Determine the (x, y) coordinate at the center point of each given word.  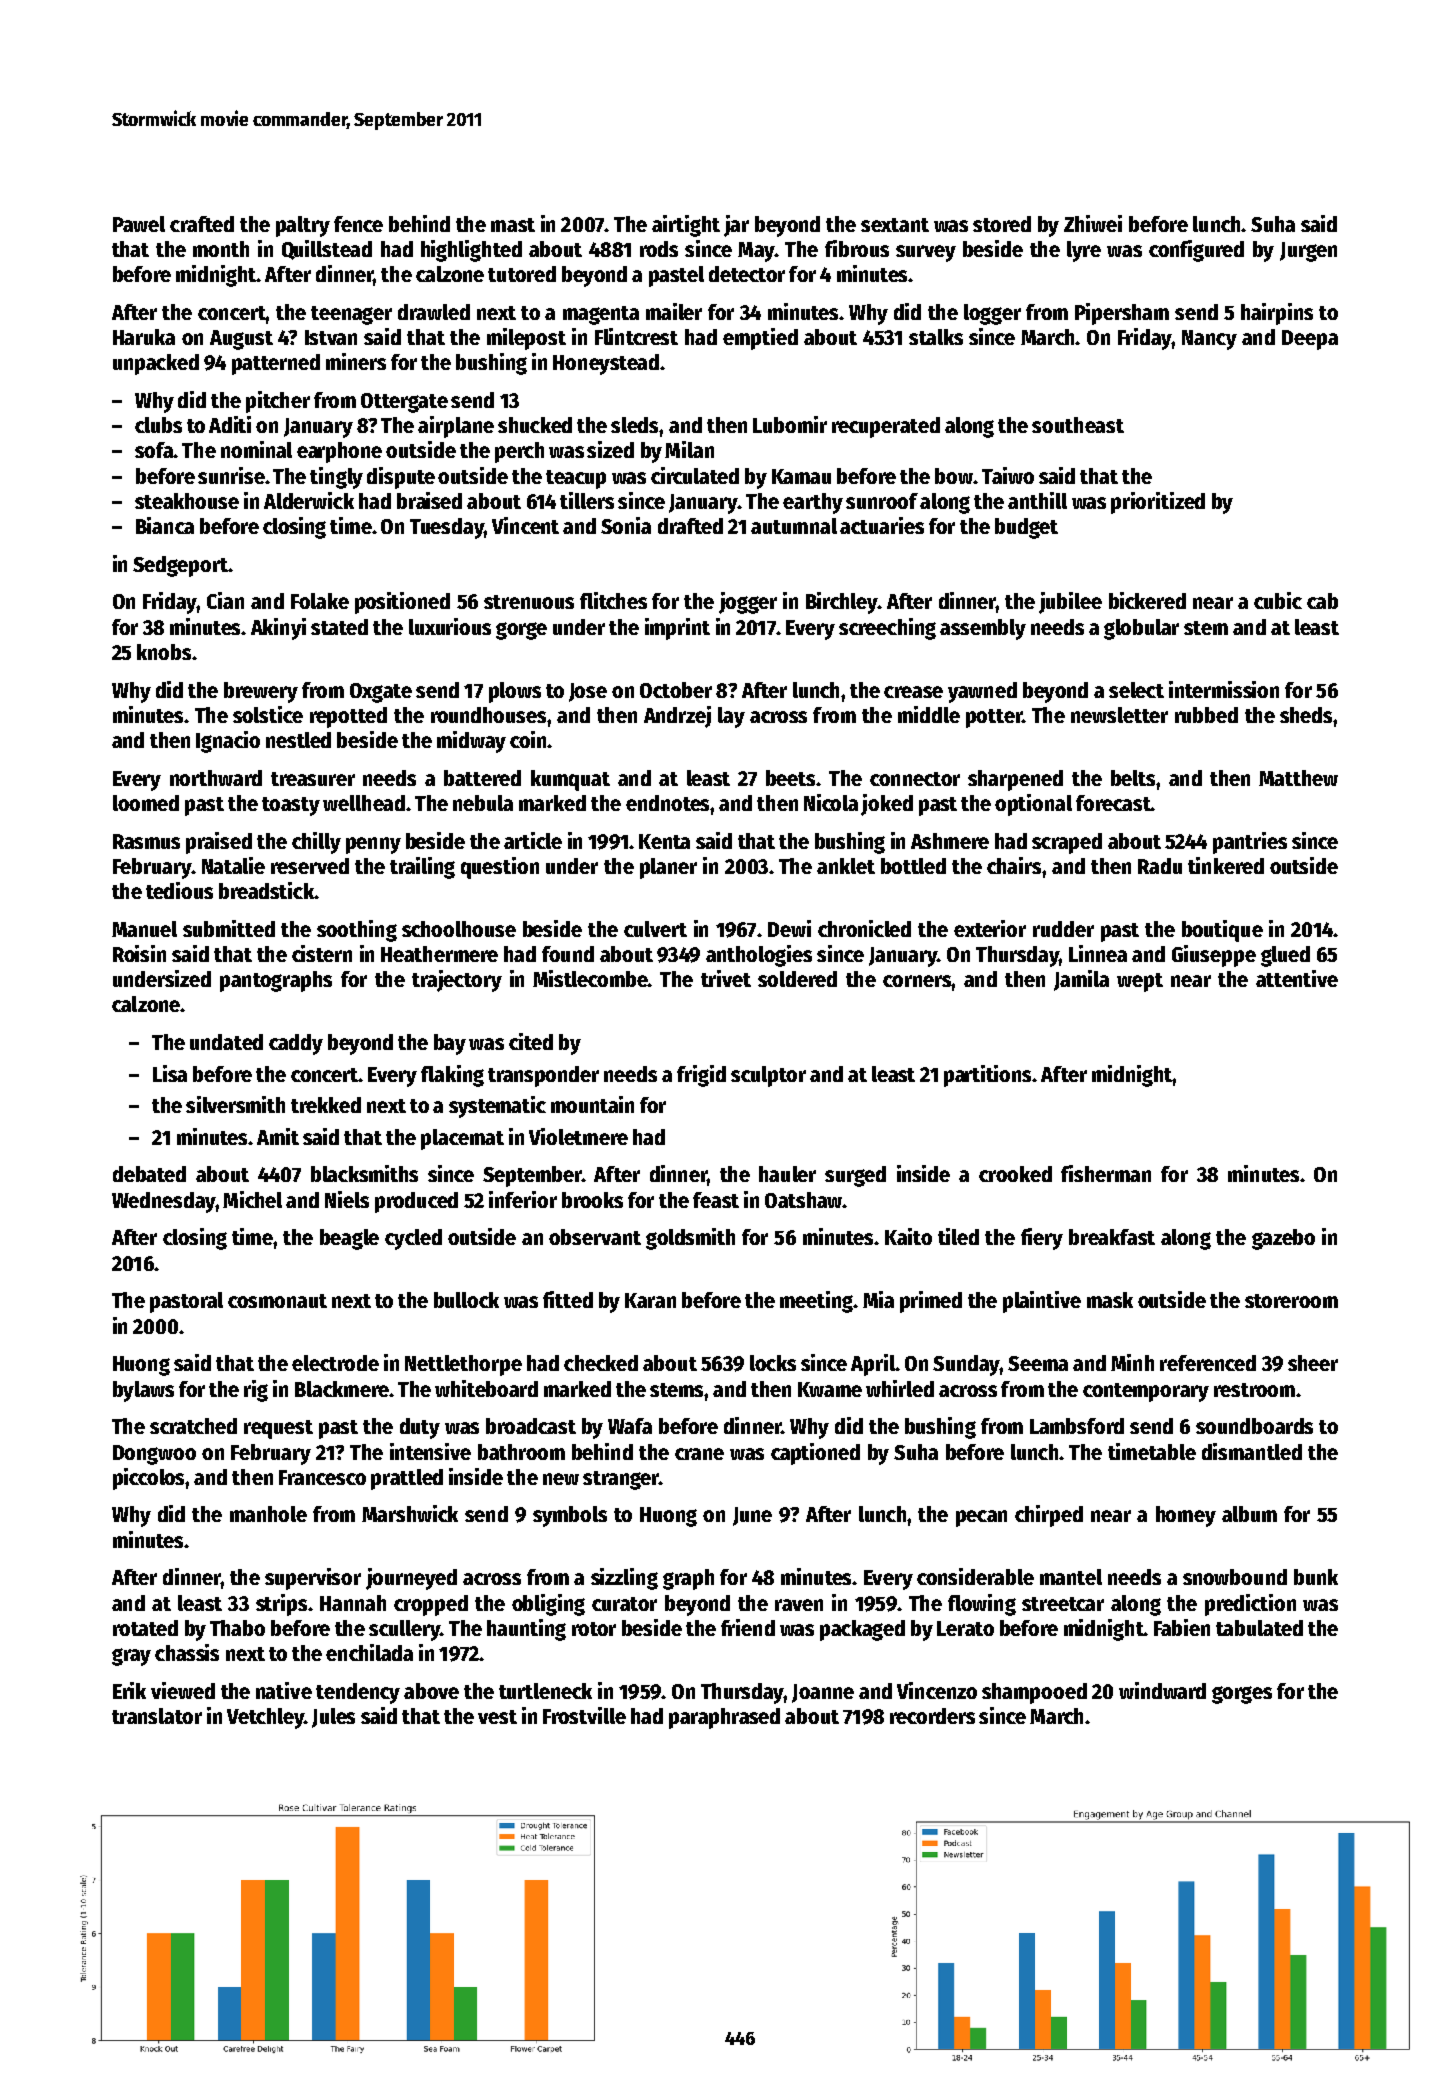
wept (1140, 982)
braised (429, 500)
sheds (1306, 715)
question (500, 868)
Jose (588, 692)
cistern (322, 953)
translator (157, 1716)
